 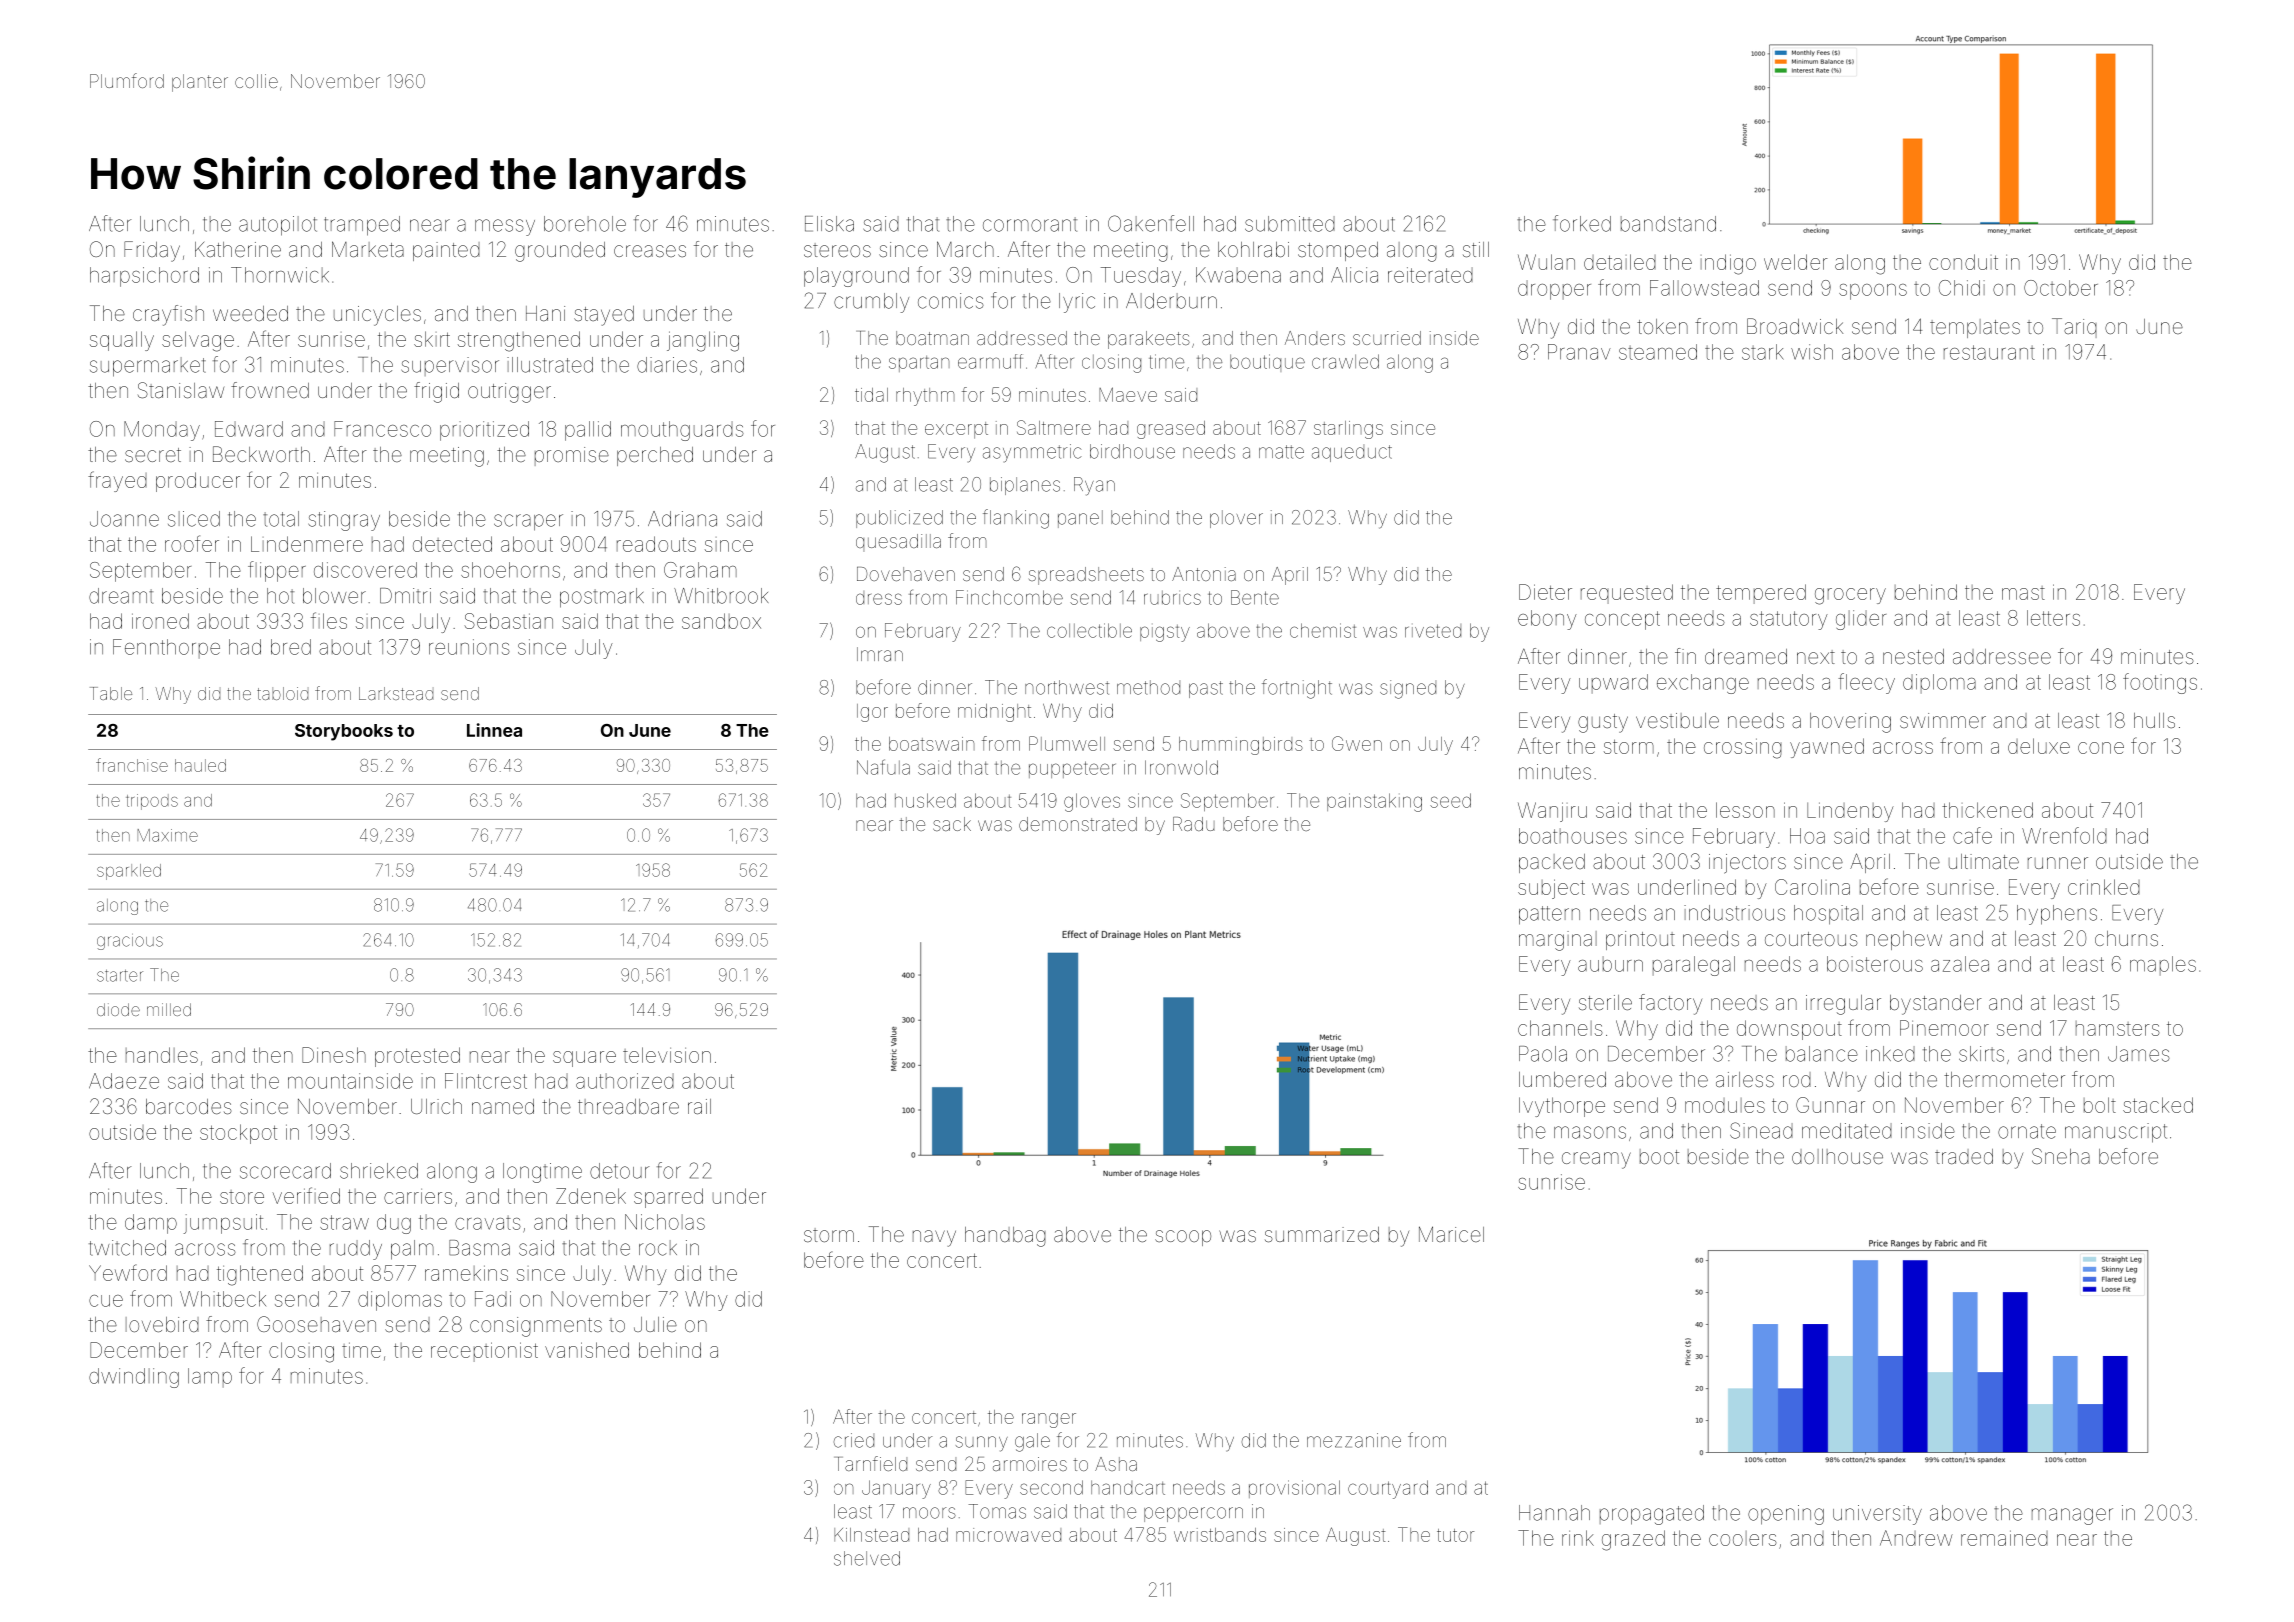 I want to click on remained, so click(x=2004, y=1538).
